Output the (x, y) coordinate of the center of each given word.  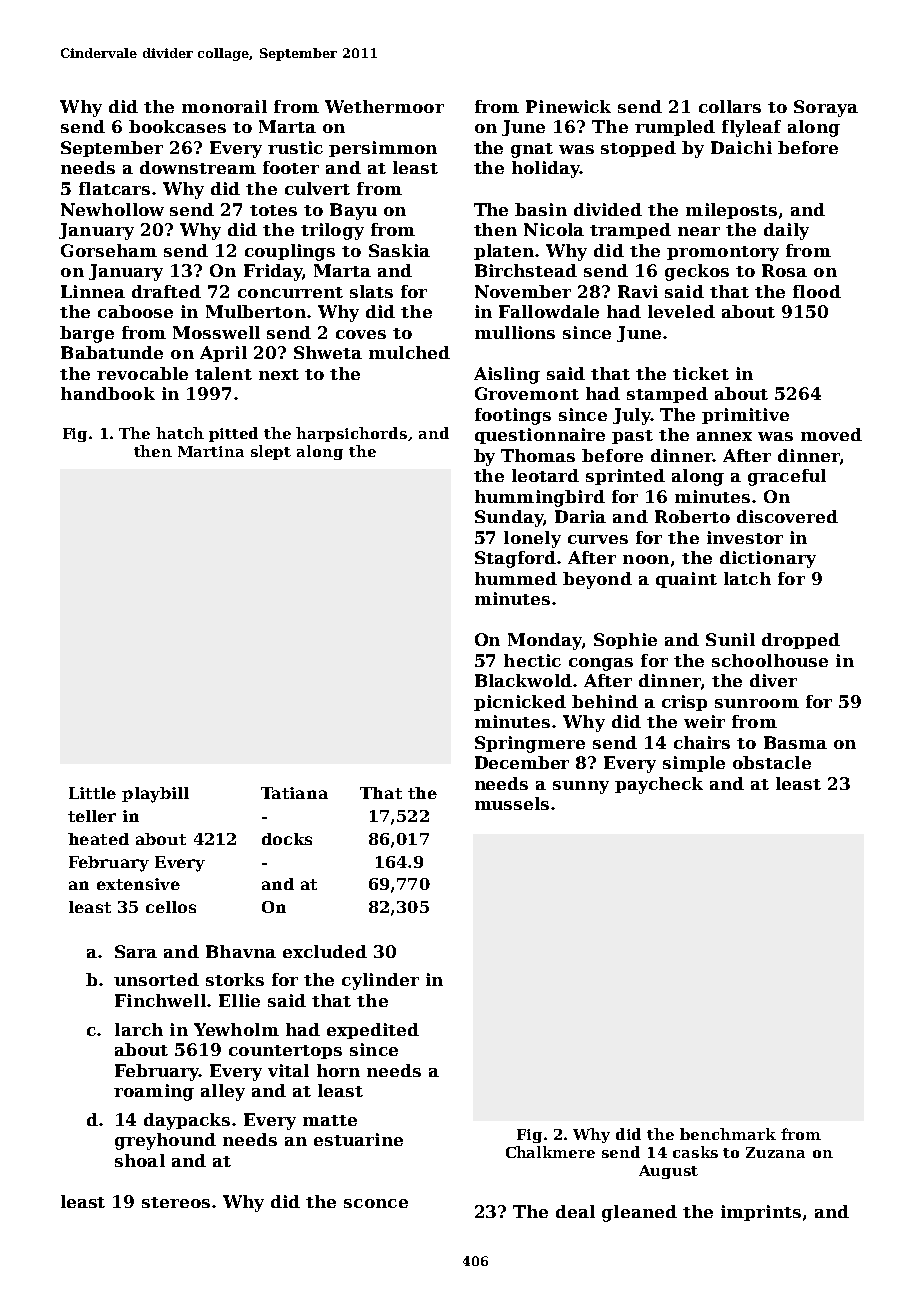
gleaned (639, 1213)
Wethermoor (384, 106)
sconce (376, 1203)
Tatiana (294, 793)
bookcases (177, 126)
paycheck (659, 785)
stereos (176, 1202)
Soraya (826, 108)
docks (287, 839)
